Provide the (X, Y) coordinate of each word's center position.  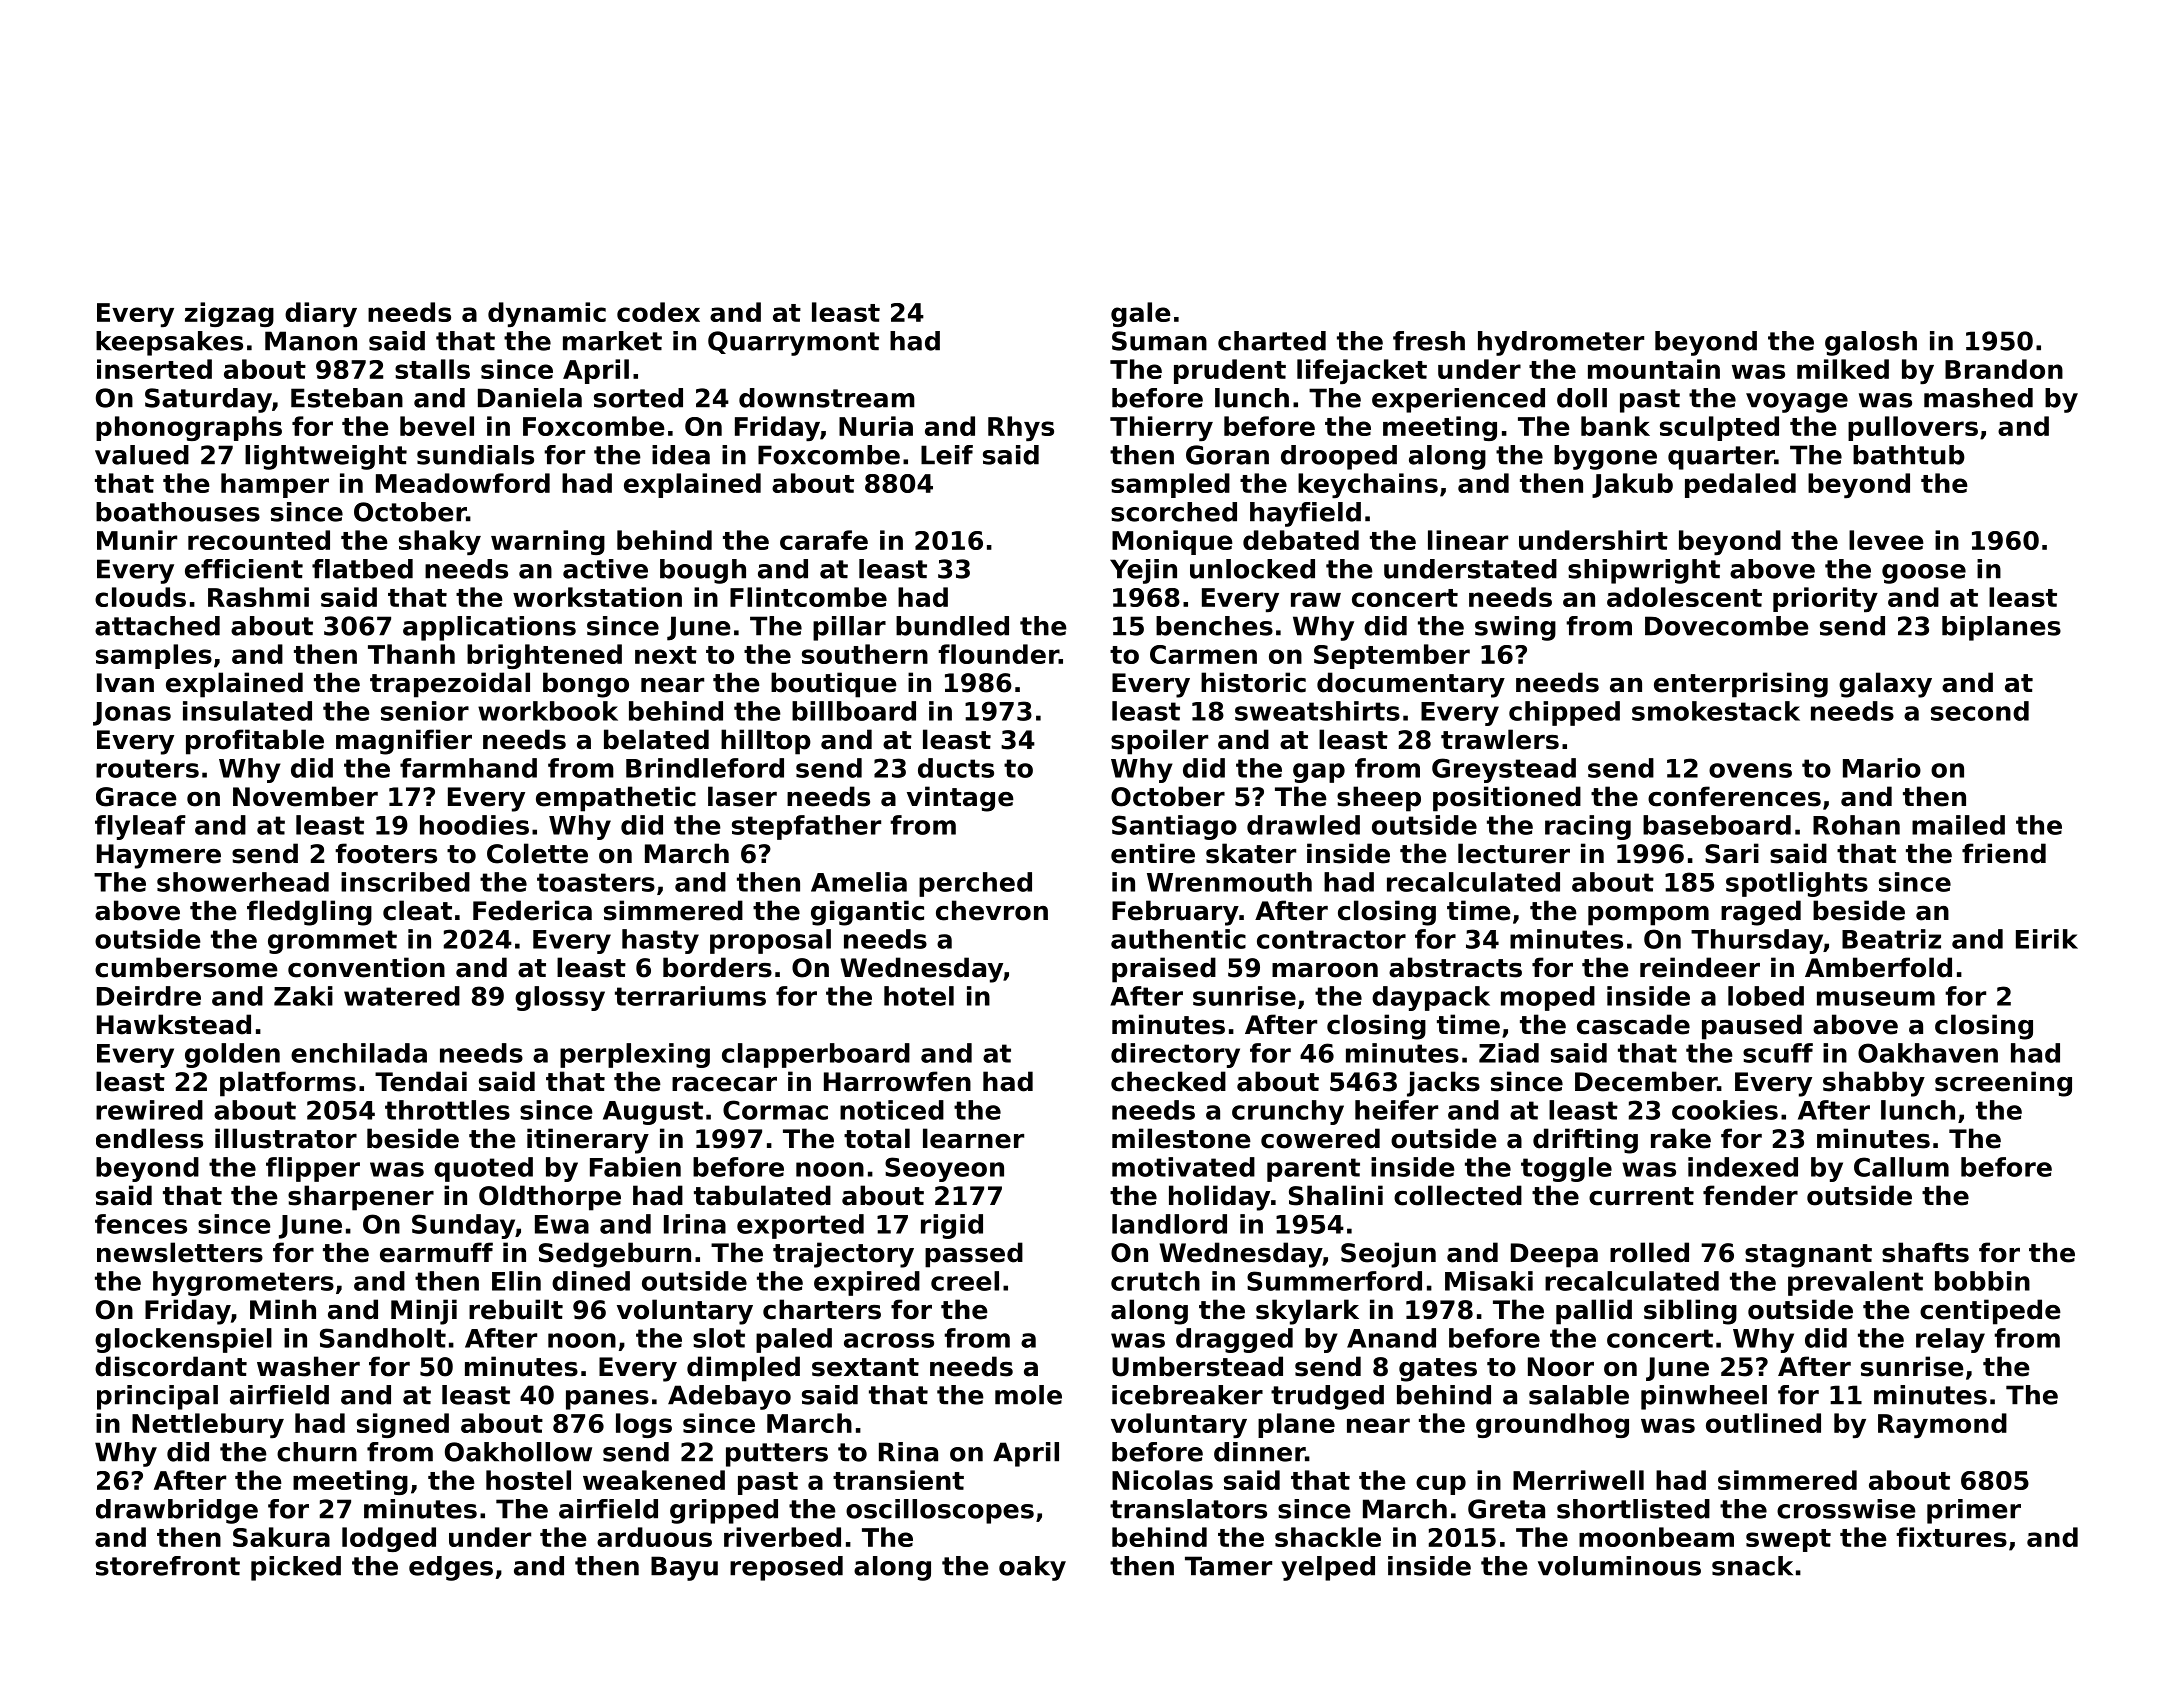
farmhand (468, 768)
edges (451, 1568)
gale (1141, 314)
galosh (1871, 343)
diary (321, 314)
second (1980, 711)
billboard (854, 711)
